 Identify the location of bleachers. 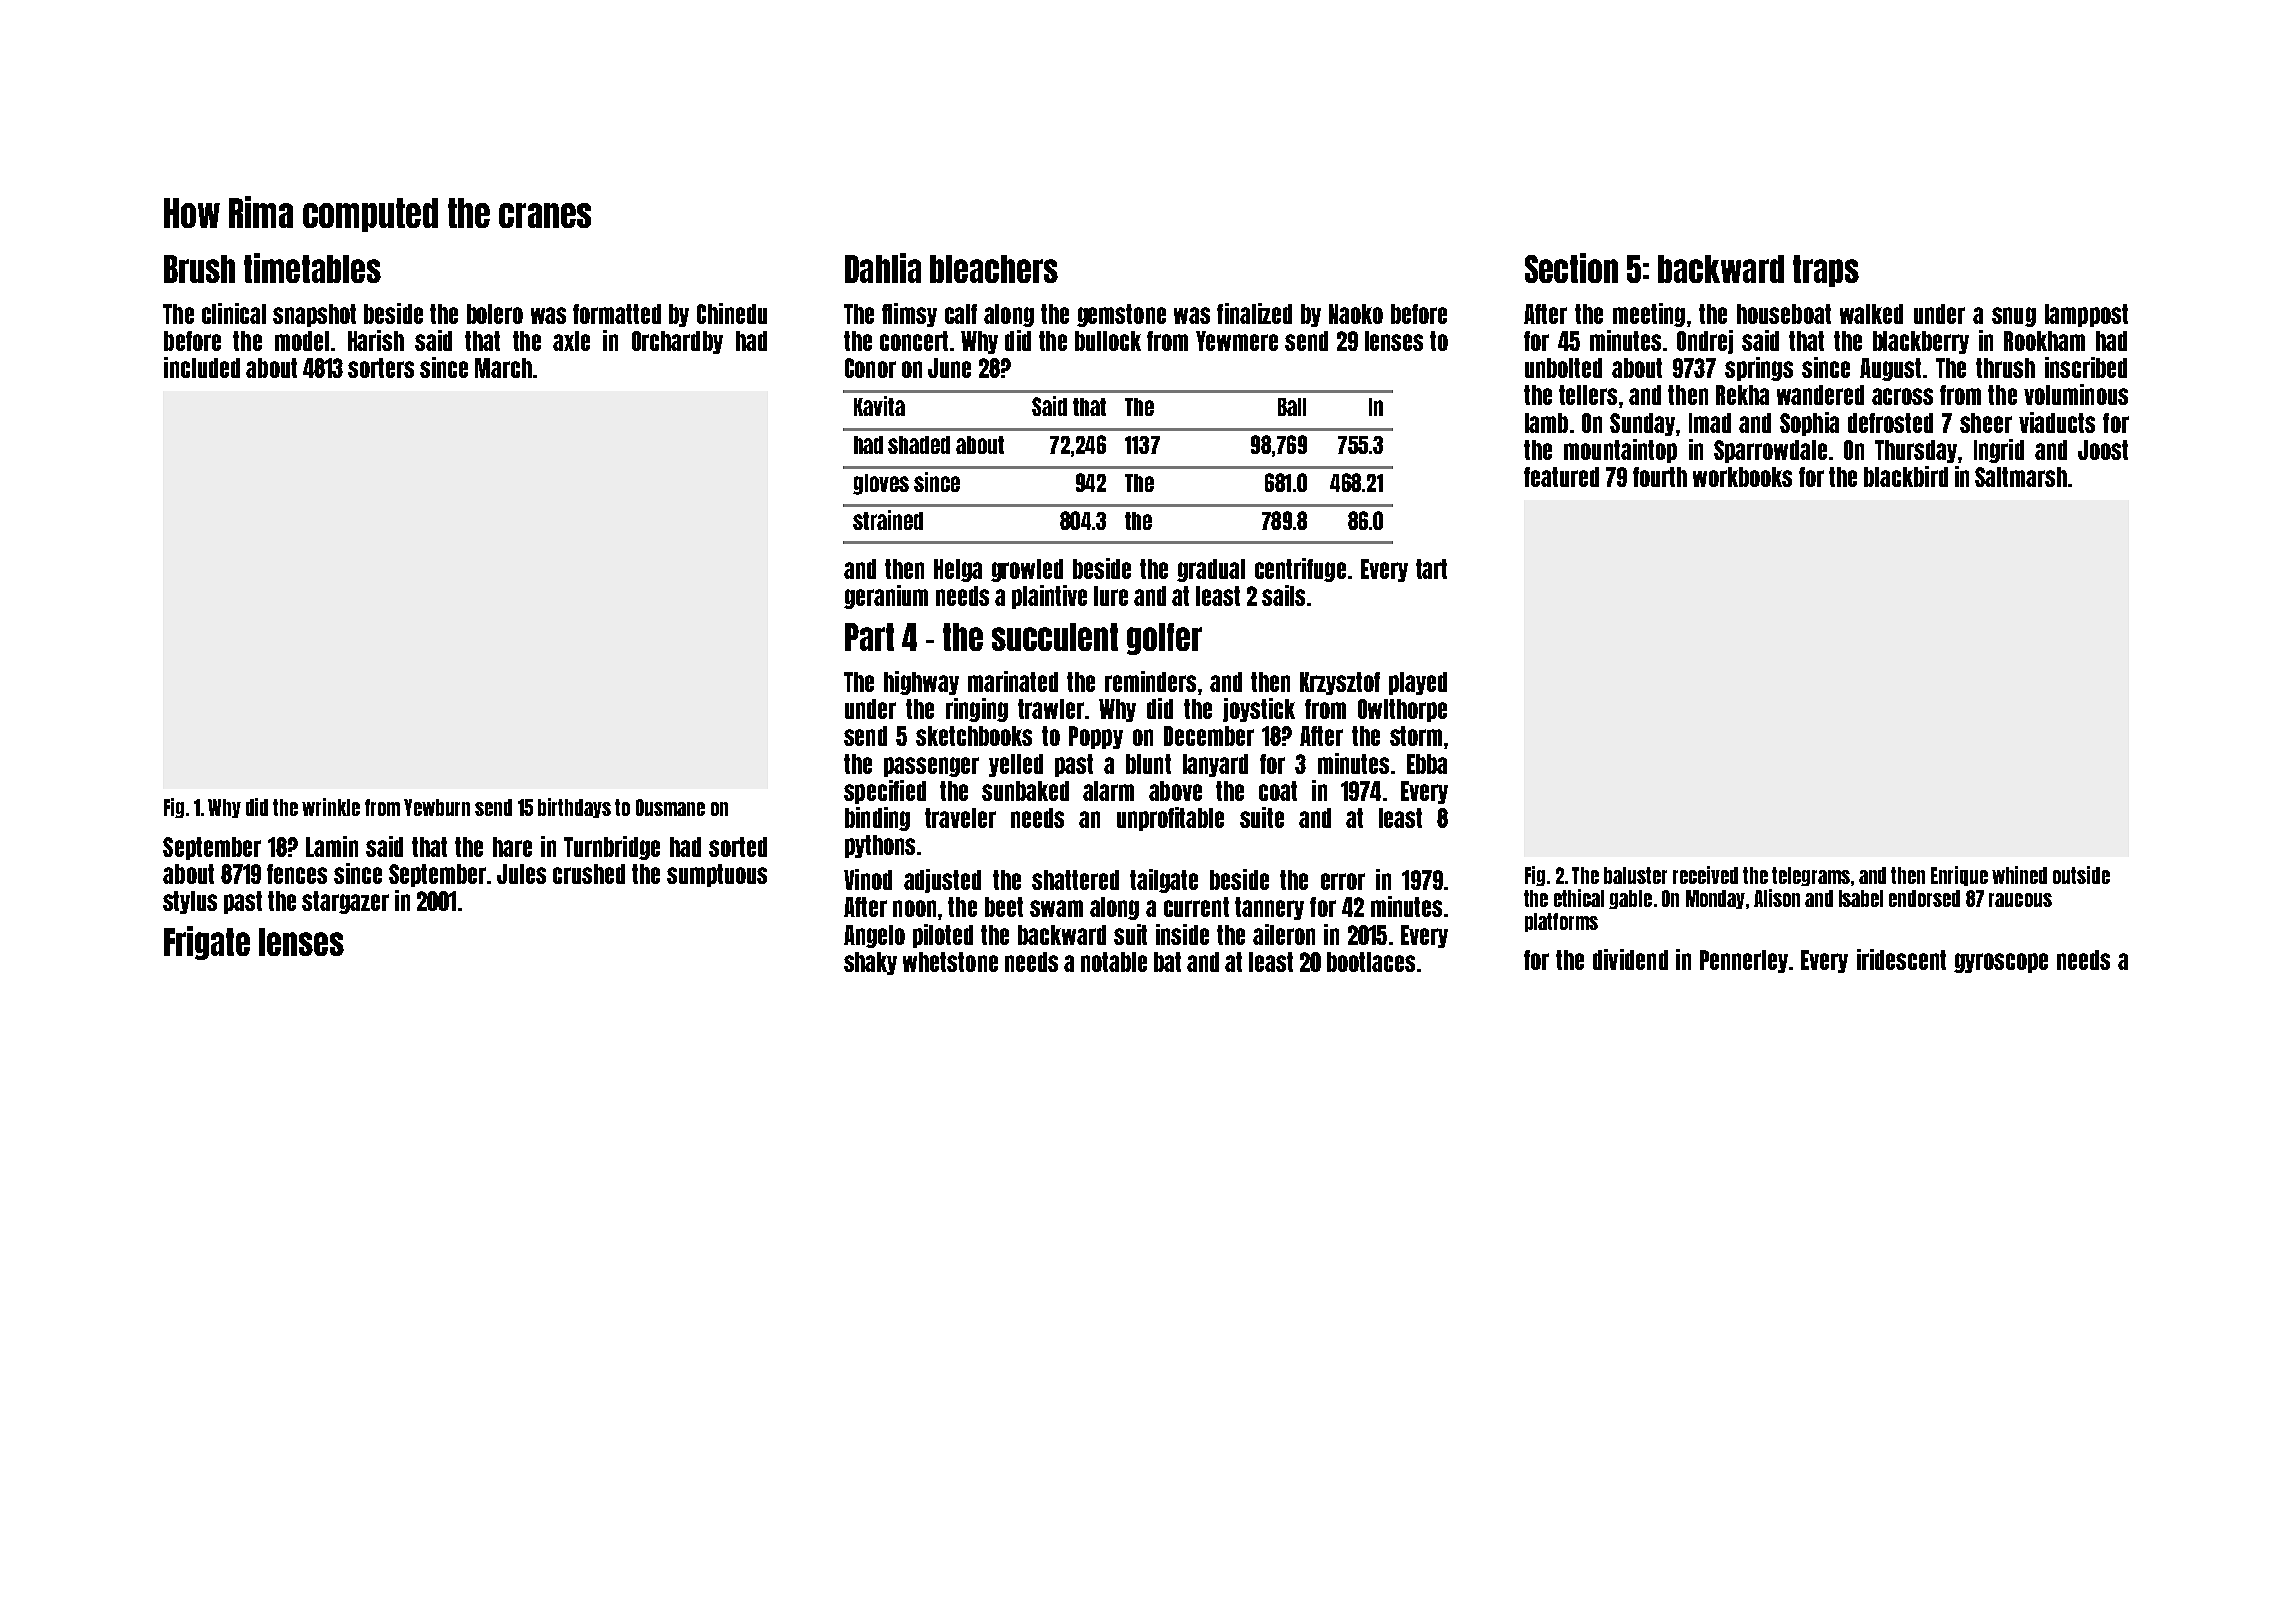
(994, 269).
